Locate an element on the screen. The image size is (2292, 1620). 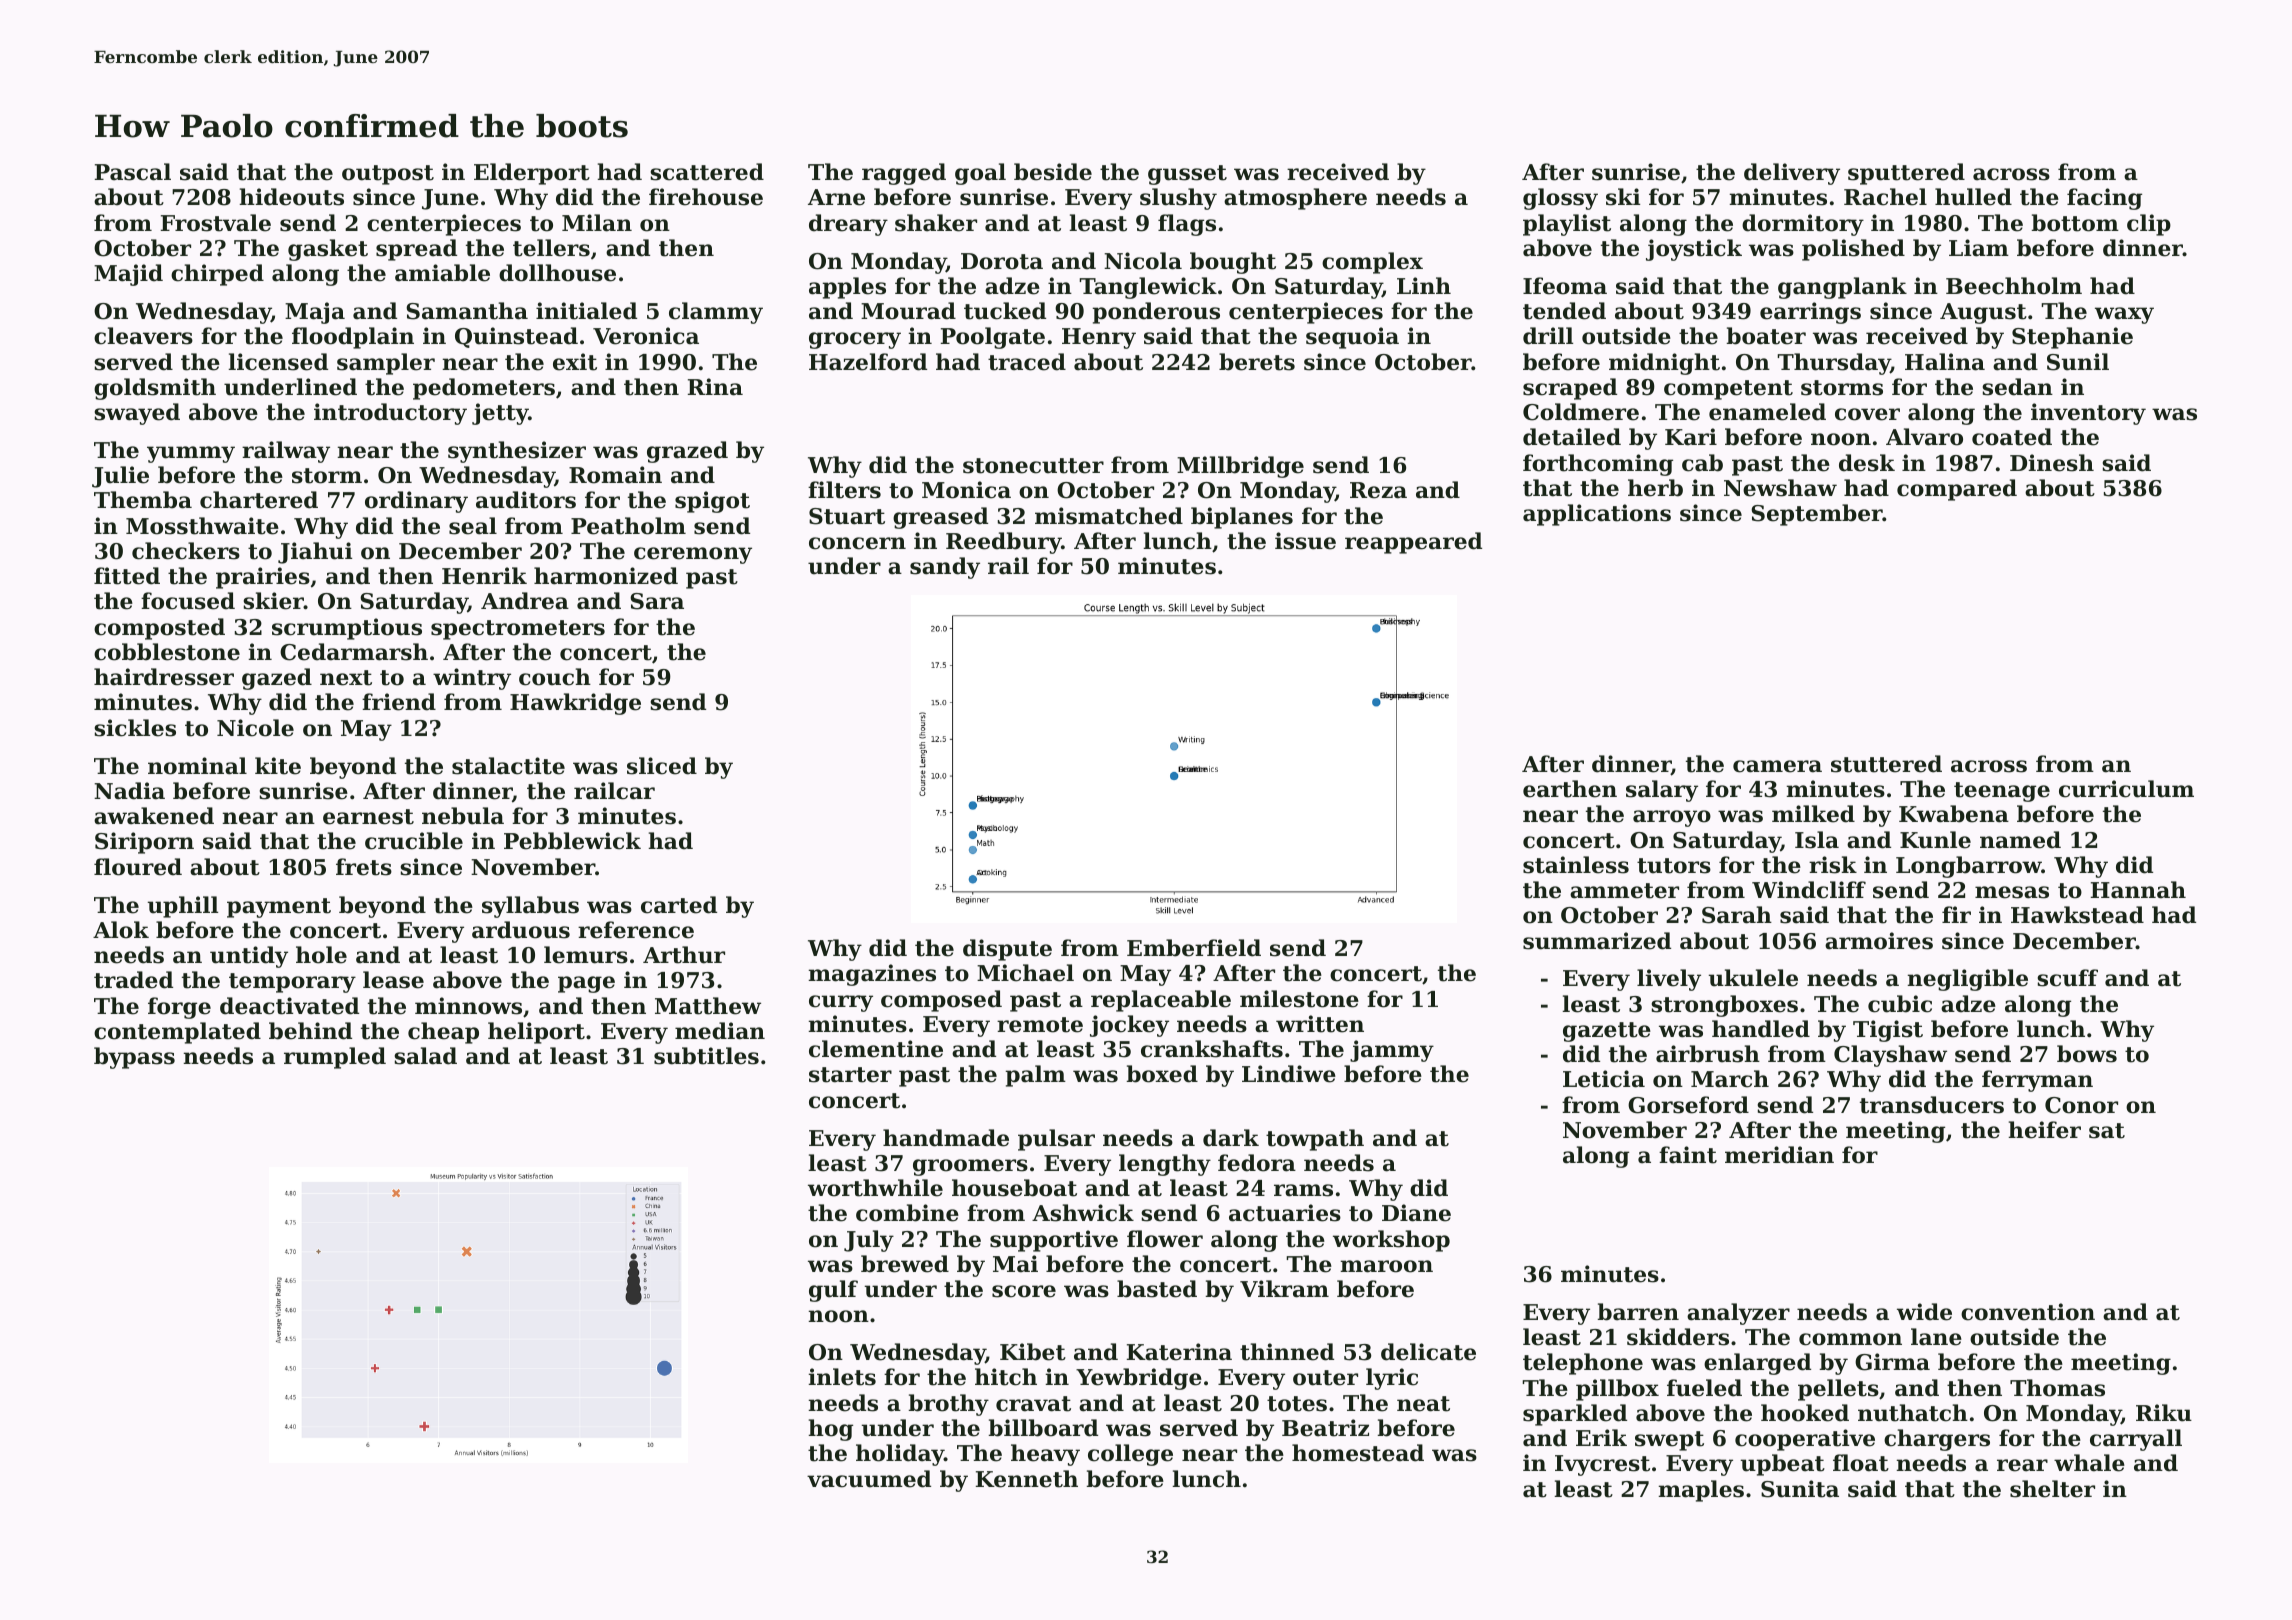
Elderport is located at coordinates (532, 174).
